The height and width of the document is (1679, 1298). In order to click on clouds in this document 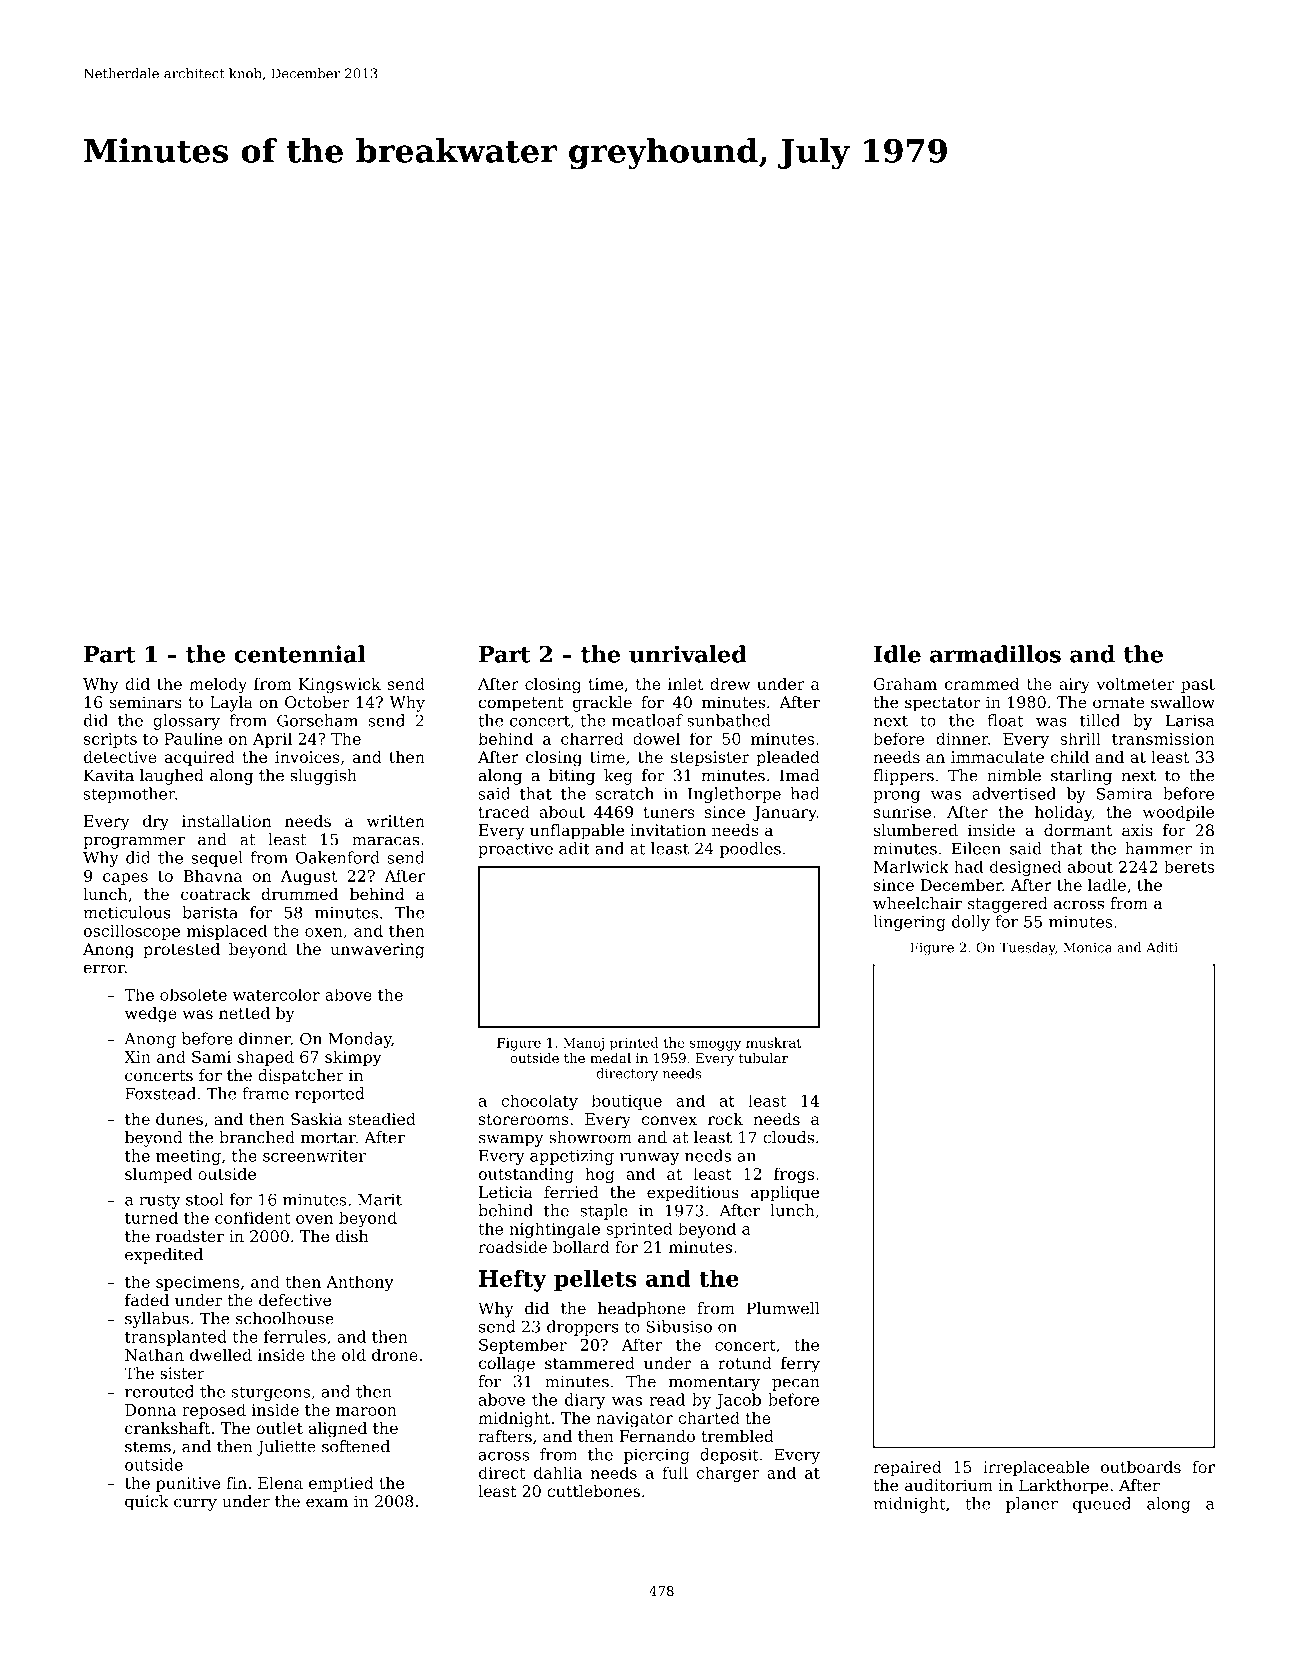, I will do `click(788, 1137)`.
